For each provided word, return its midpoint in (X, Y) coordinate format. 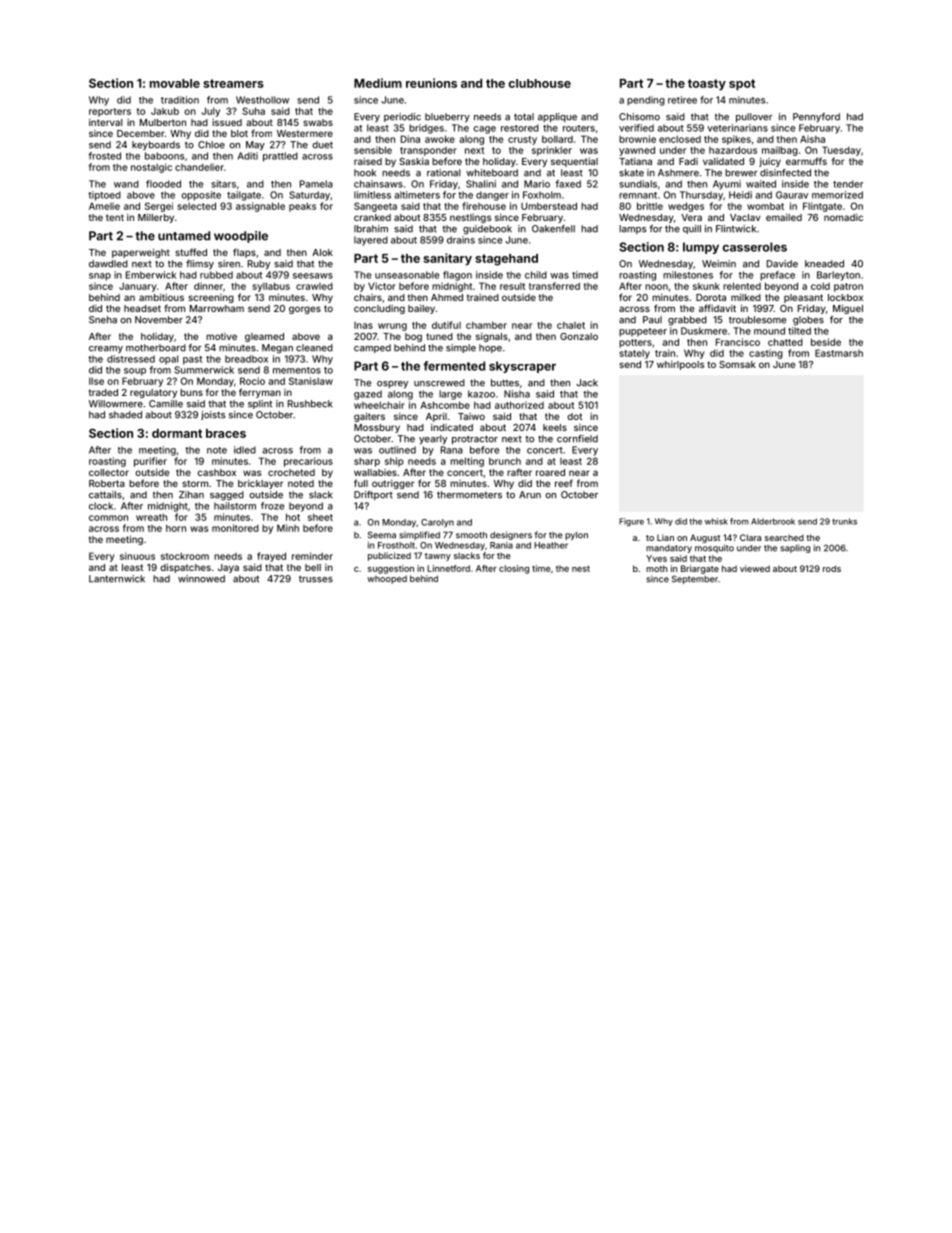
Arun (530, 495)
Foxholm (542, 195)
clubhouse (539, 83)
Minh (288, 528)
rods (832, 568)
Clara (750, 537)
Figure (631, 522)
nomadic (843, 217)
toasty (707, 85)
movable (175, 83)
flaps (244, 253)
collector (109, 472)
